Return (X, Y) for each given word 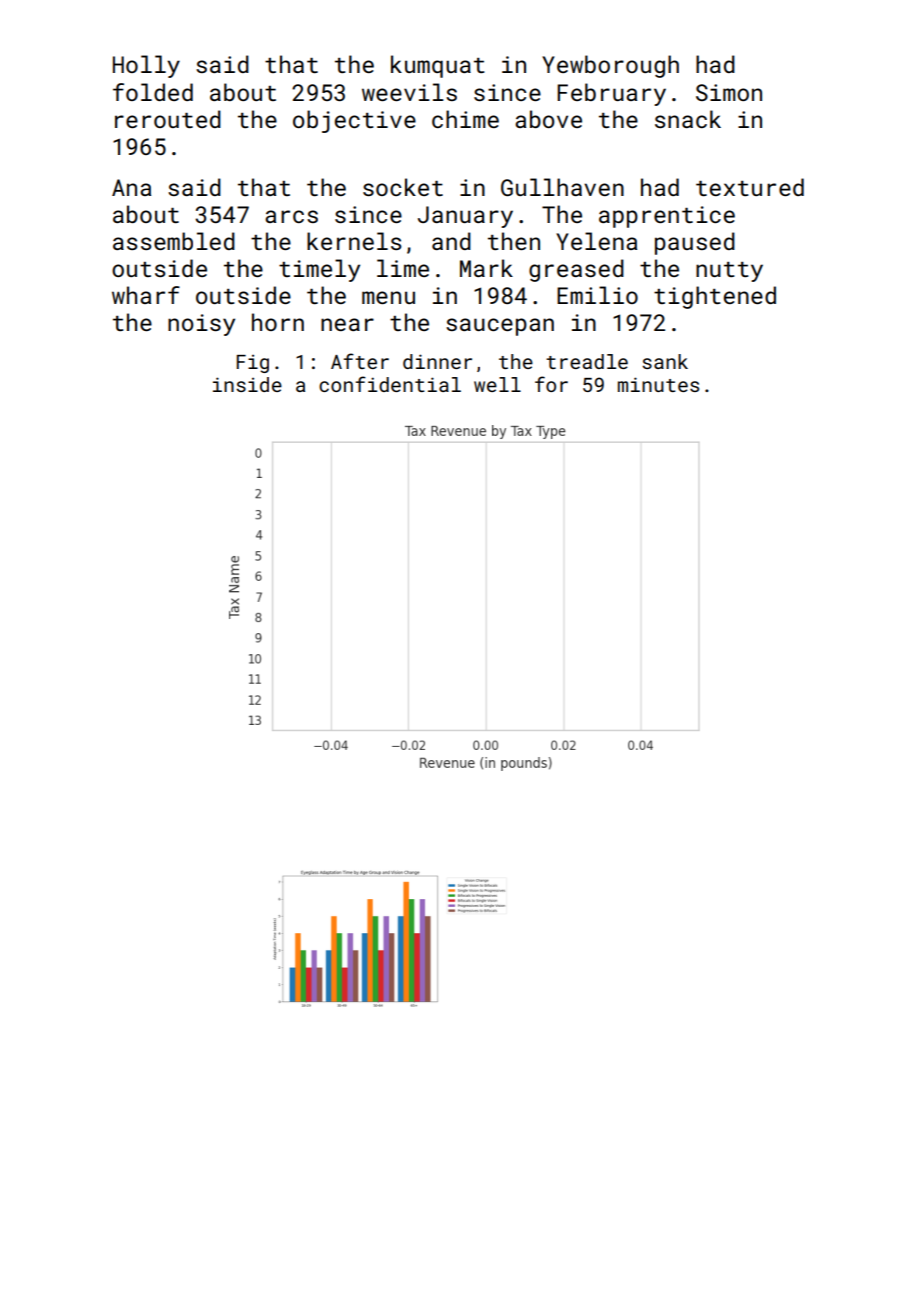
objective (354, 121)
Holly (146, 66)
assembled (174, 241)
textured (750, 187)
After (360, 361)
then (514, 241)
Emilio (597, 295)
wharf (146, 295)
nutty (729, 272)
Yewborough (610, 66)
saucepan (500, 327)
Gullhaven (562, 187)
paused (695, 243)
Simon (729, 92)
